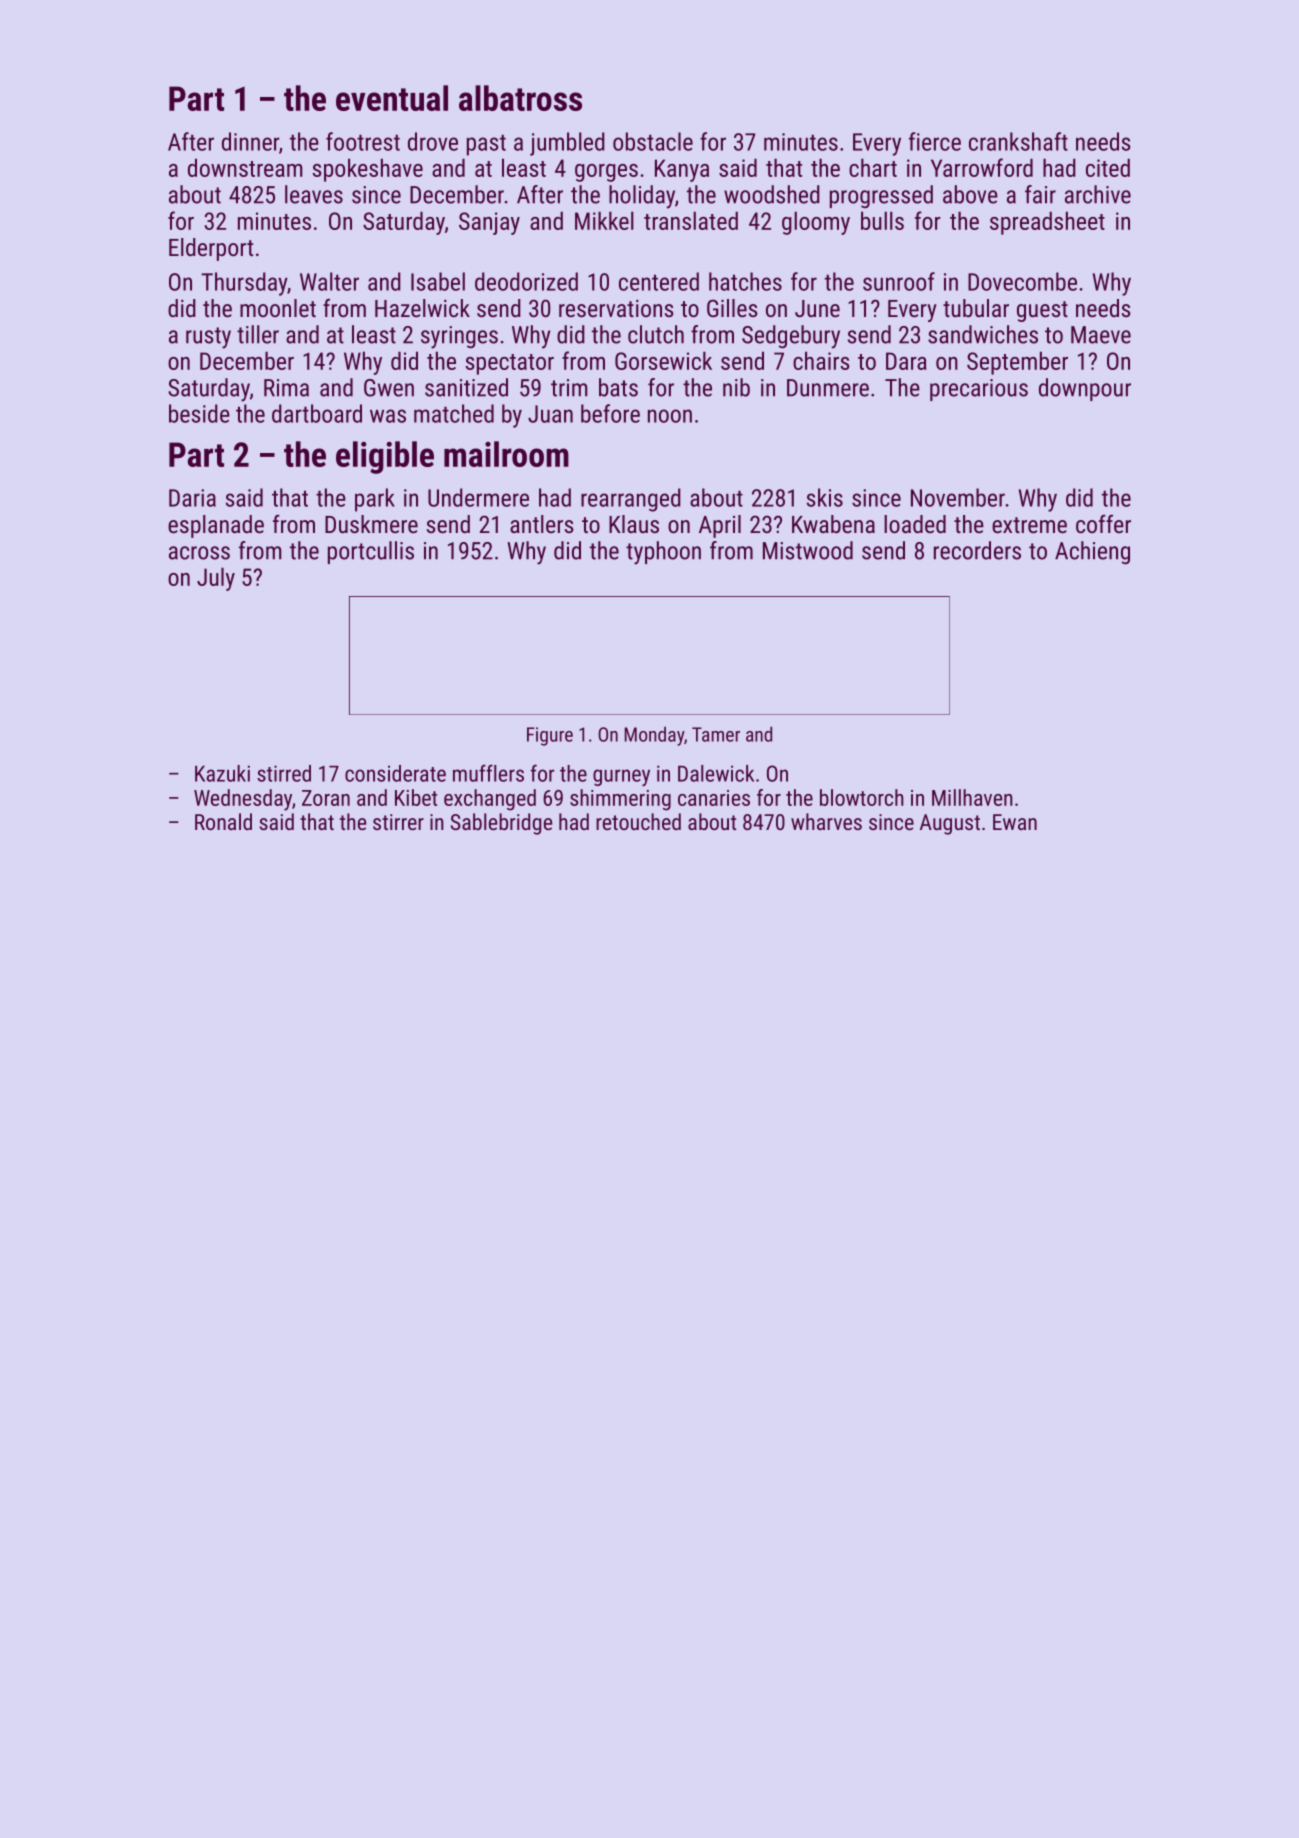 The width and height of the screenshot is (1299, 1838). Describe the element at coordinates (250, 141) in the screenshot. I see `dinner` at that location.
